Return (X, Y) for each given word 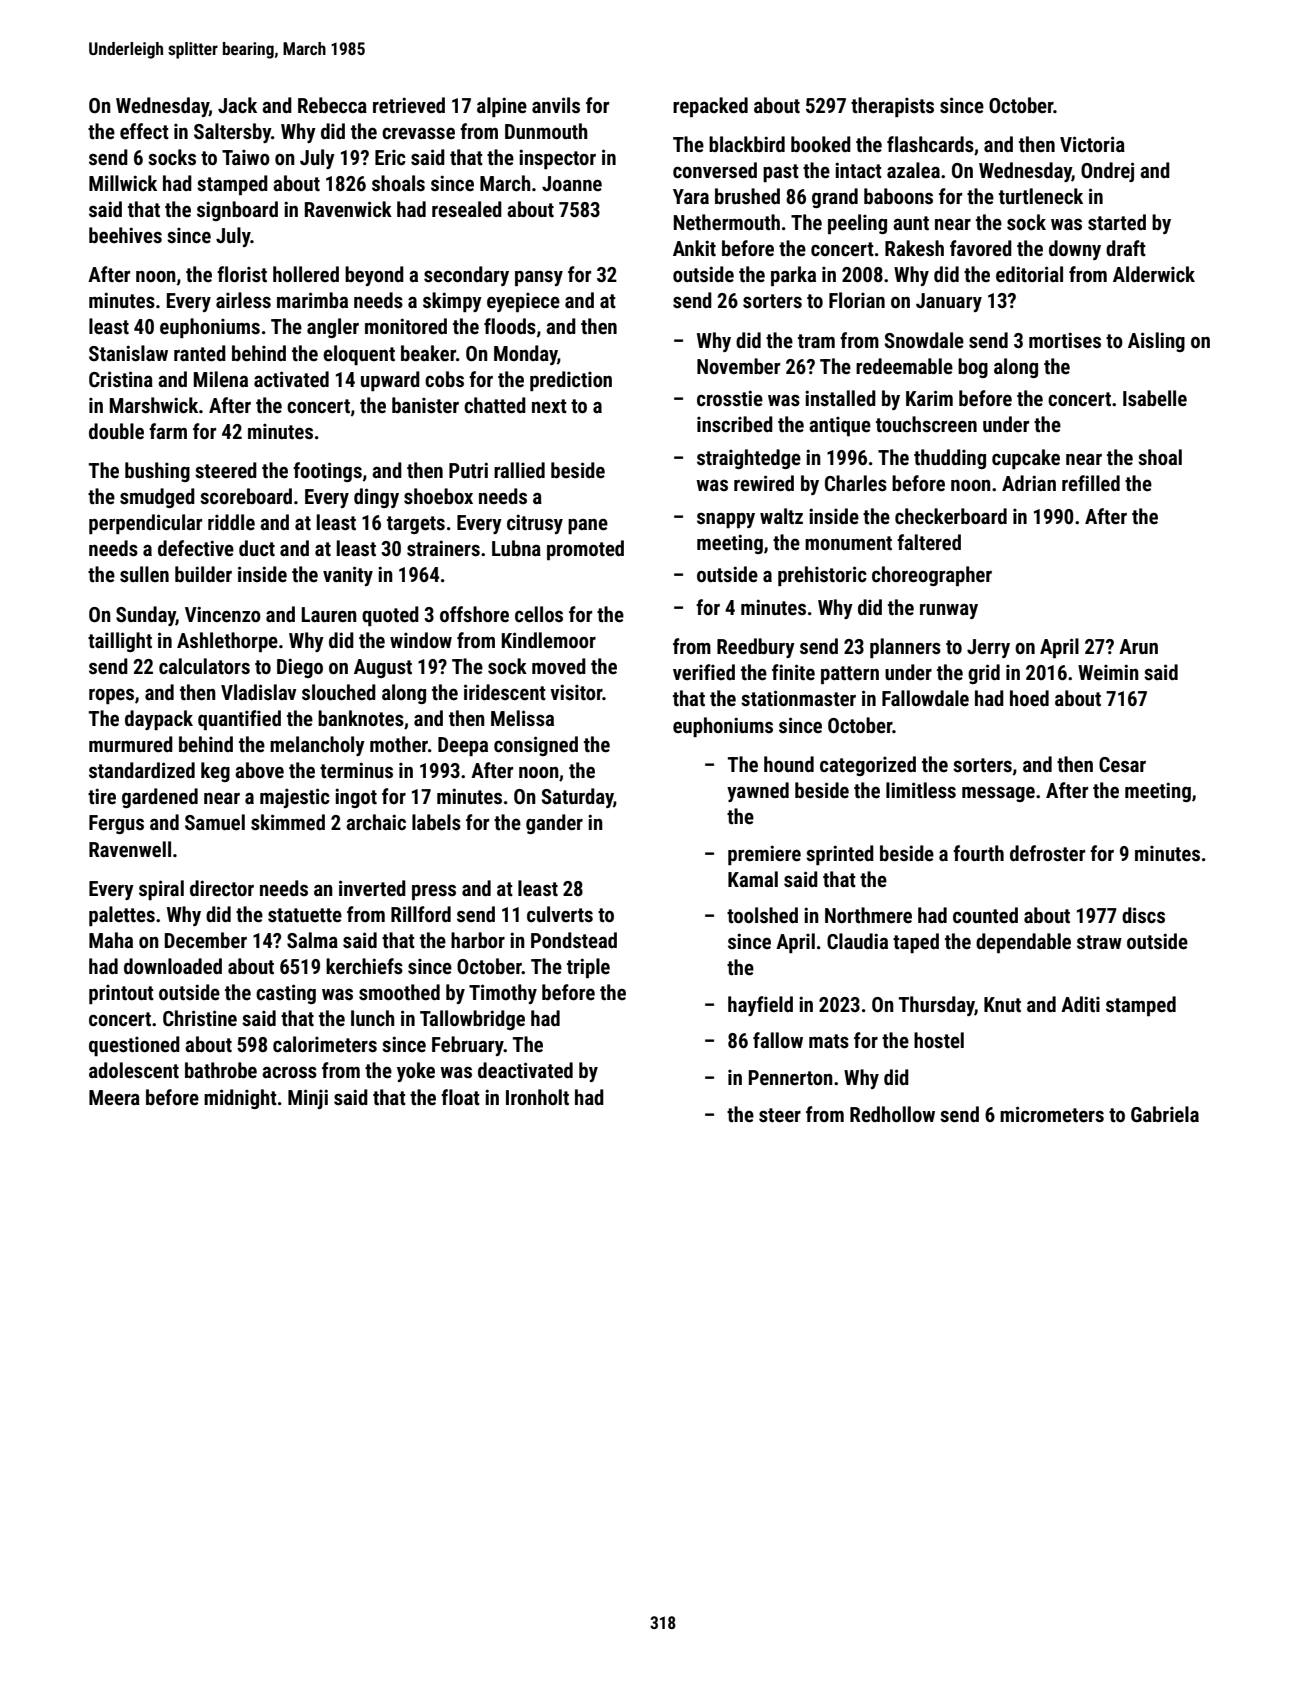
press (434, 892)
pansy (539, 278)
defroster (1047, 853)
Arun (1138, 646)
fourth (978, 853)
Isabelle (1155, 398)
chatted (495, 405)
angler (333, 328)
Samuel (215, 822)
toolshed (762, 915)
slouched (339, 692)
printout (121, 994)
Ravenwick (348, 209)
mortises (1065, 340)
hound (789, 764)
